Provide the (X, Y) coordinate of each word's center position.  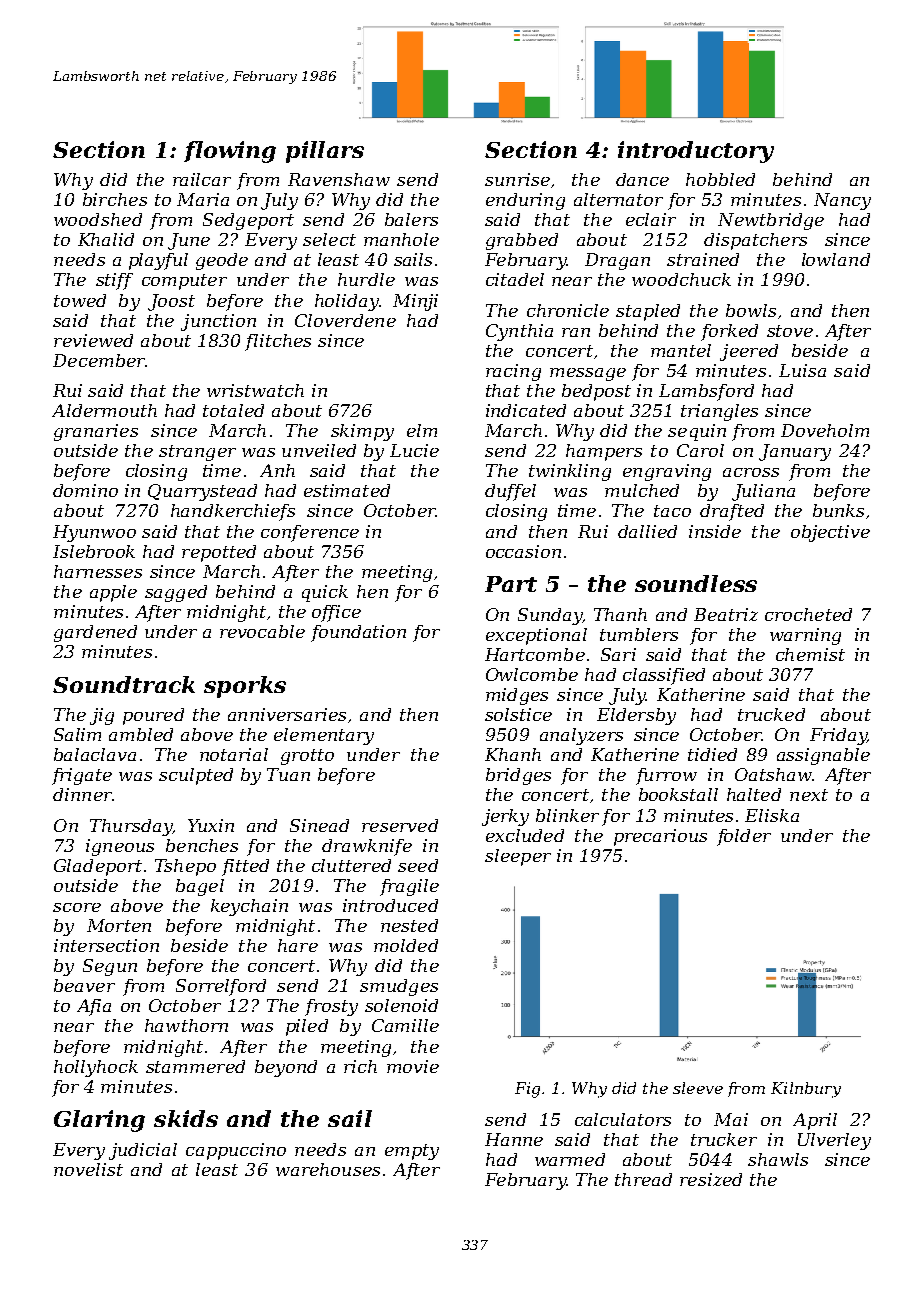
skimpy (362, 432)
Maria (203, 199)
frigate (82, 776)
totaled (233, 410)
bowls (751, 310)
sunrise (517, 179)
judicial (143, 1151)
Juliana (763, 492)
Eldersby (636, 716)
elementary (324, 736)
